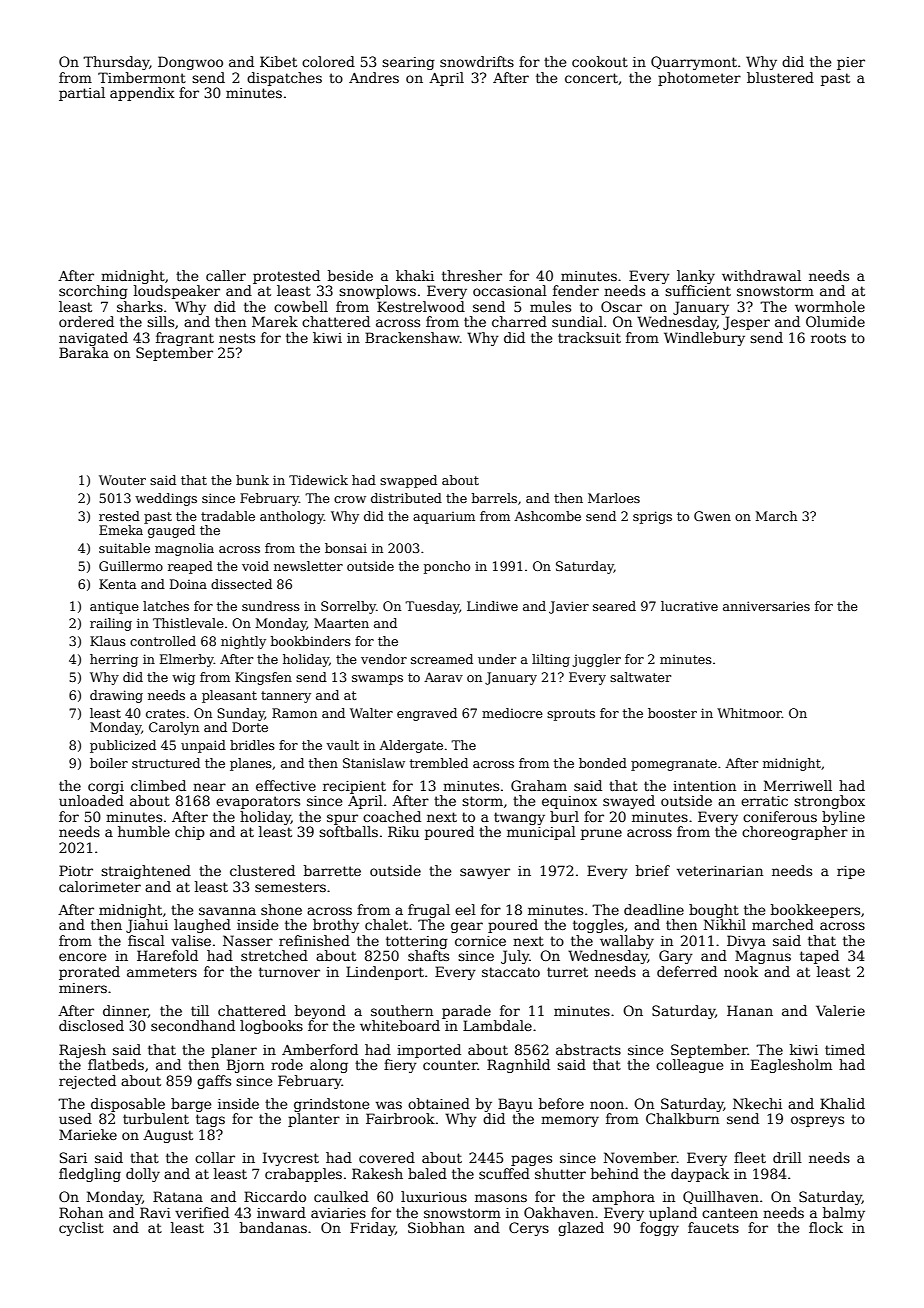 The image size is (924, 1308). I want to click on rested, so click(119, 516).
